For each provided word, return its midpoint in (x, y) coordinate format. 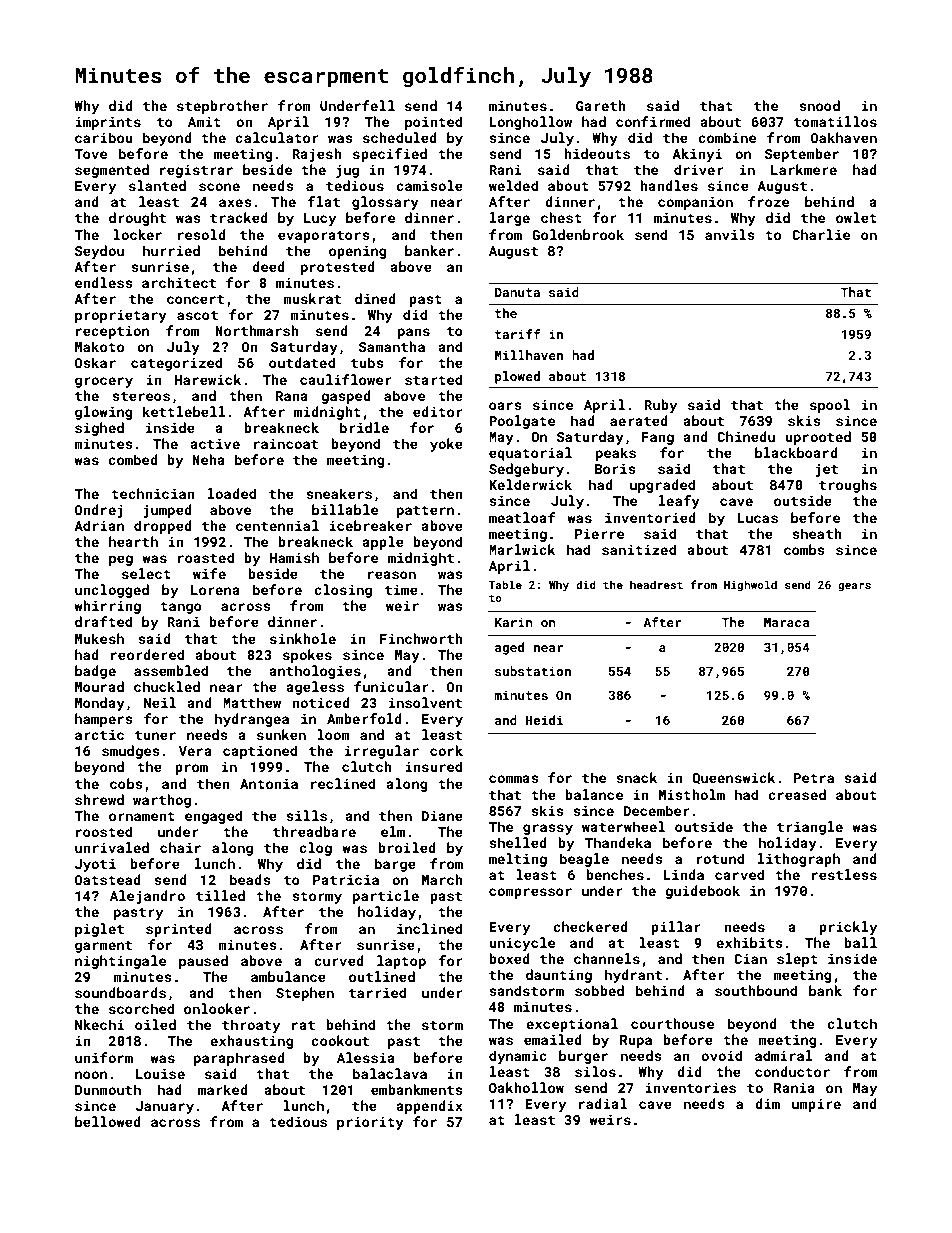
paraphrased (239, 1059)
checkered (590, 926)
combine (727, 137)
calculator (277, 137)
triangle (810, 828)
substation (533, 671)
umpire (816, 1105)
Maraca (786, 622)
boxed (509, 958)
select (146, 573)
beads (250, 879)
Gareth (601, 105)
